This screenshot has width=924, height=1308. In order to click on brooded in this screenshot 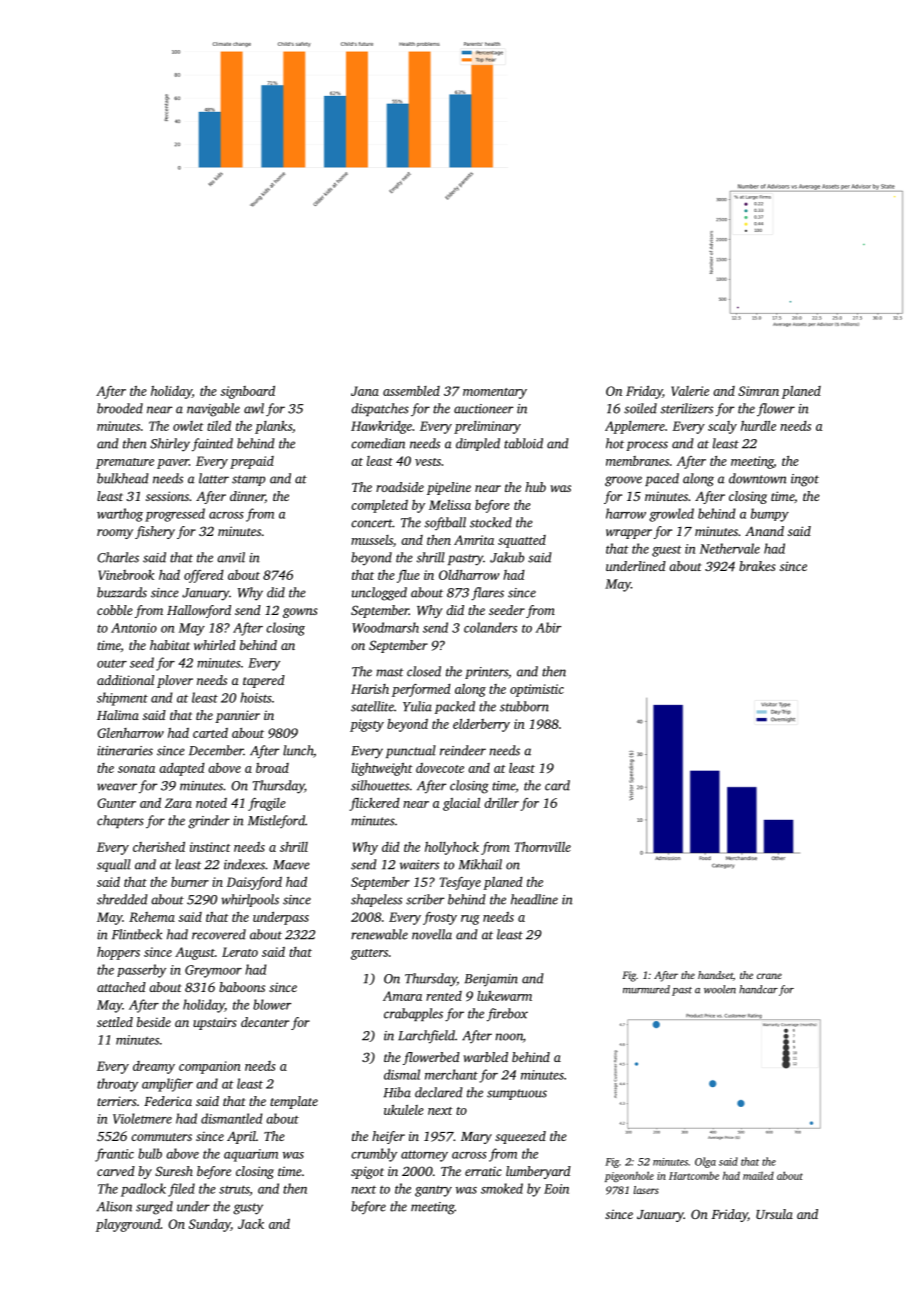, I will do `click(120, 408)`.
